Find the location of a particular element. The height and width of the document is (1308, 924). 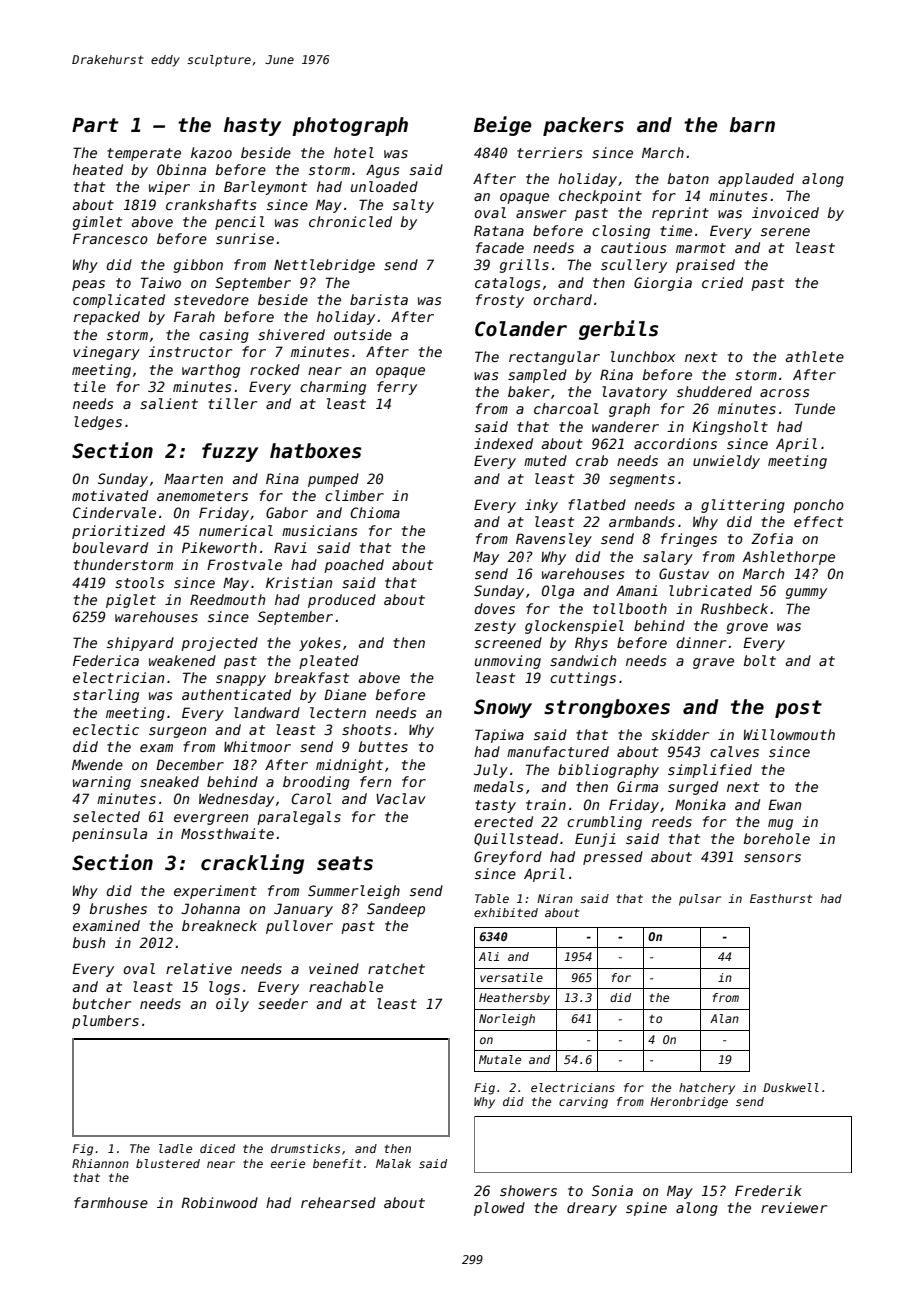

baker is located at coordinates (529, 391).
